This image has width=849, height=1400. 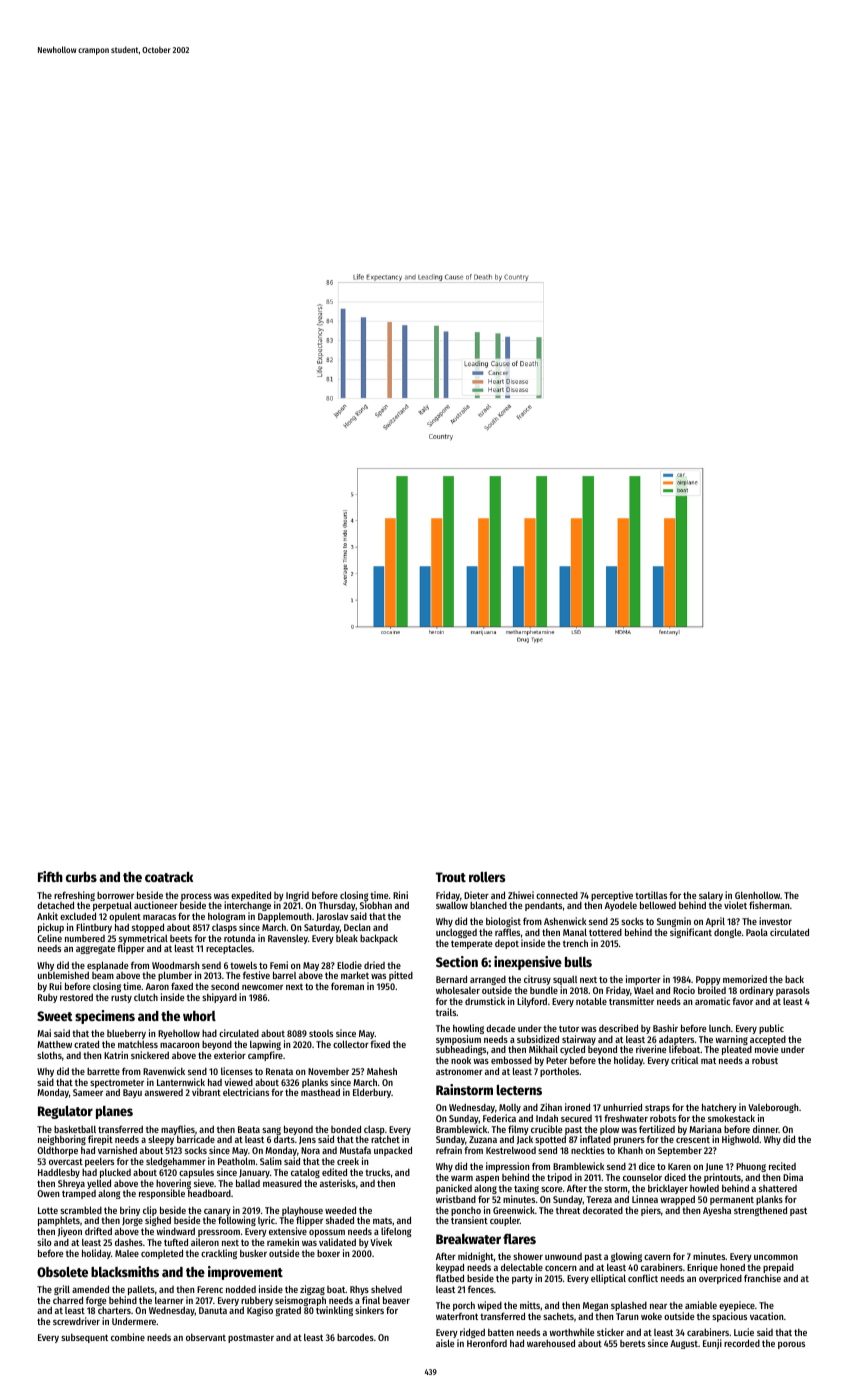 What do you see at coordinates (511, 1150) in the image?
I see `Kestrelwood` at bounding box center [511, 1150].
